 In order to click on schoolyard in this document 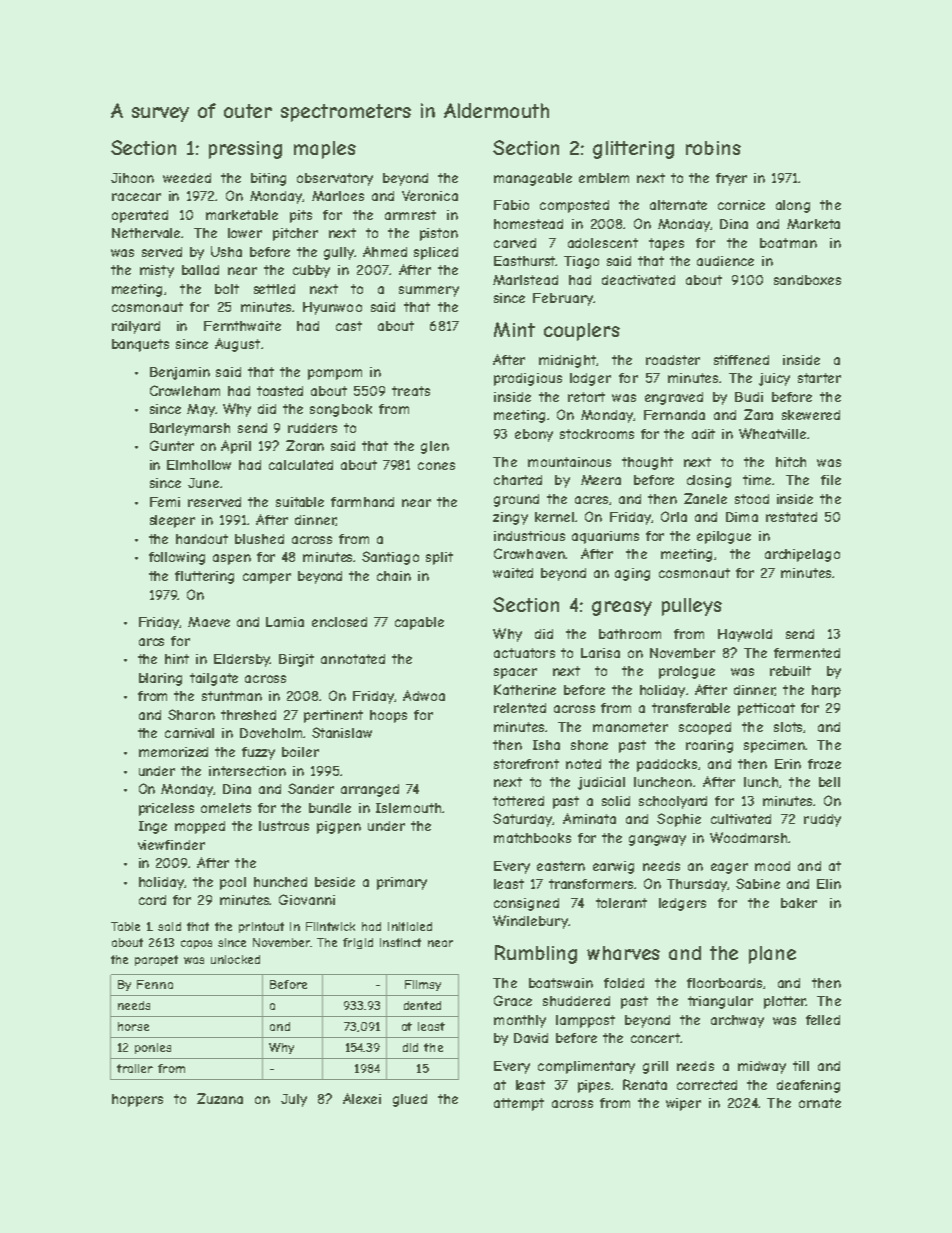, I will do `click(673, 802)`.
